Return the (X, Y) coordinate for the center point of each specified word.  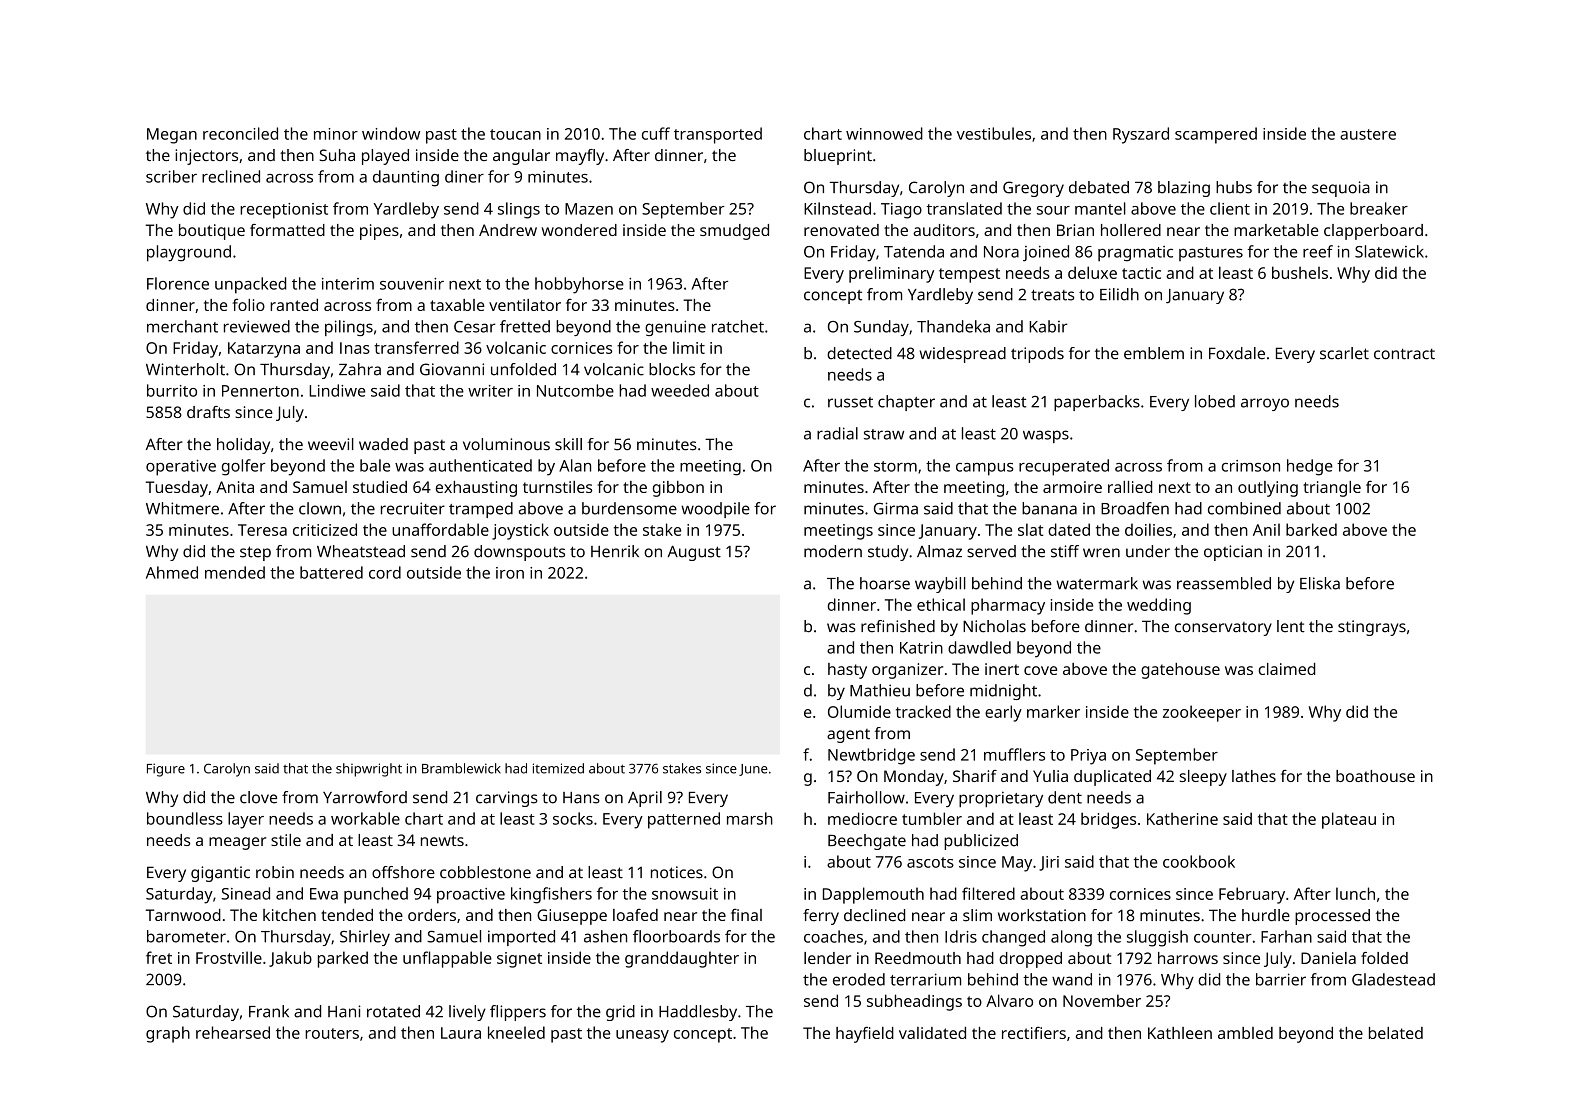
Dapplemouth (873, 895)
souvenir (412, 284)
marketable (1276, 230)
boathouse (1375, 776)
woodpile (715, 510)
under (1148, 551)
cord (385, 572)
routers (332, 1033)
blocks (672, 369)
